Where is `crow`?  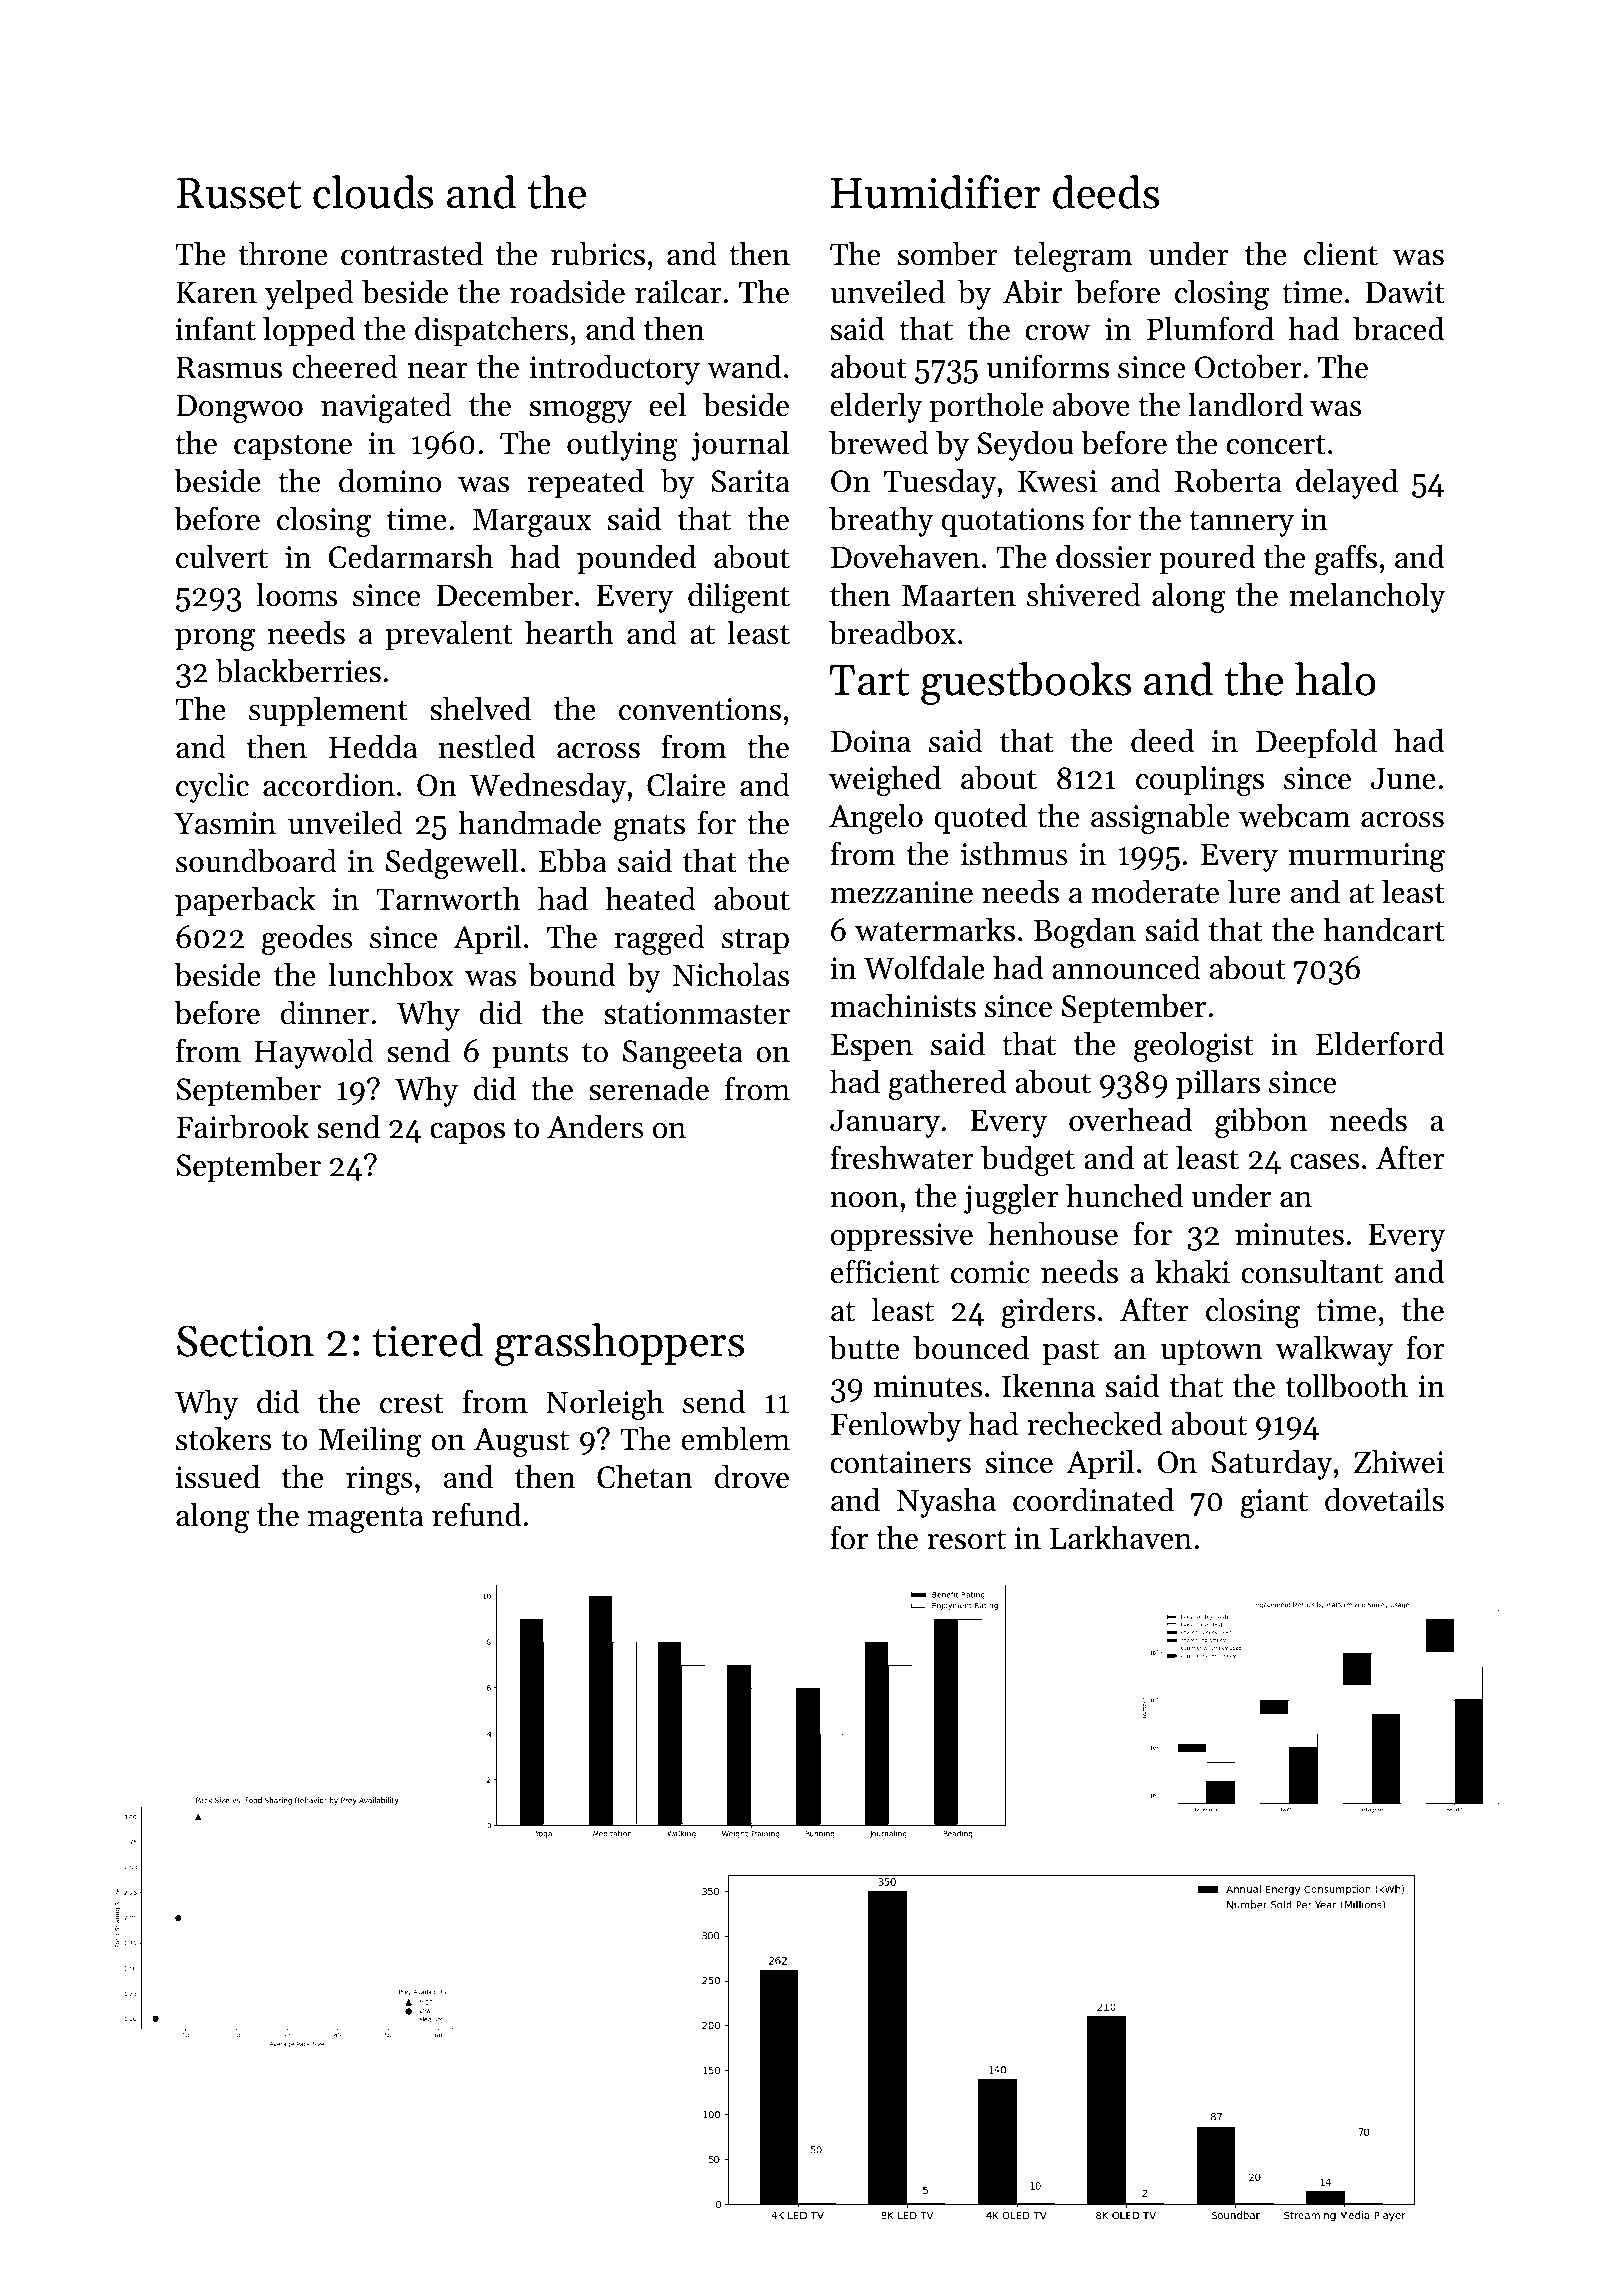 crow is located at coordinates (1058, 333).
